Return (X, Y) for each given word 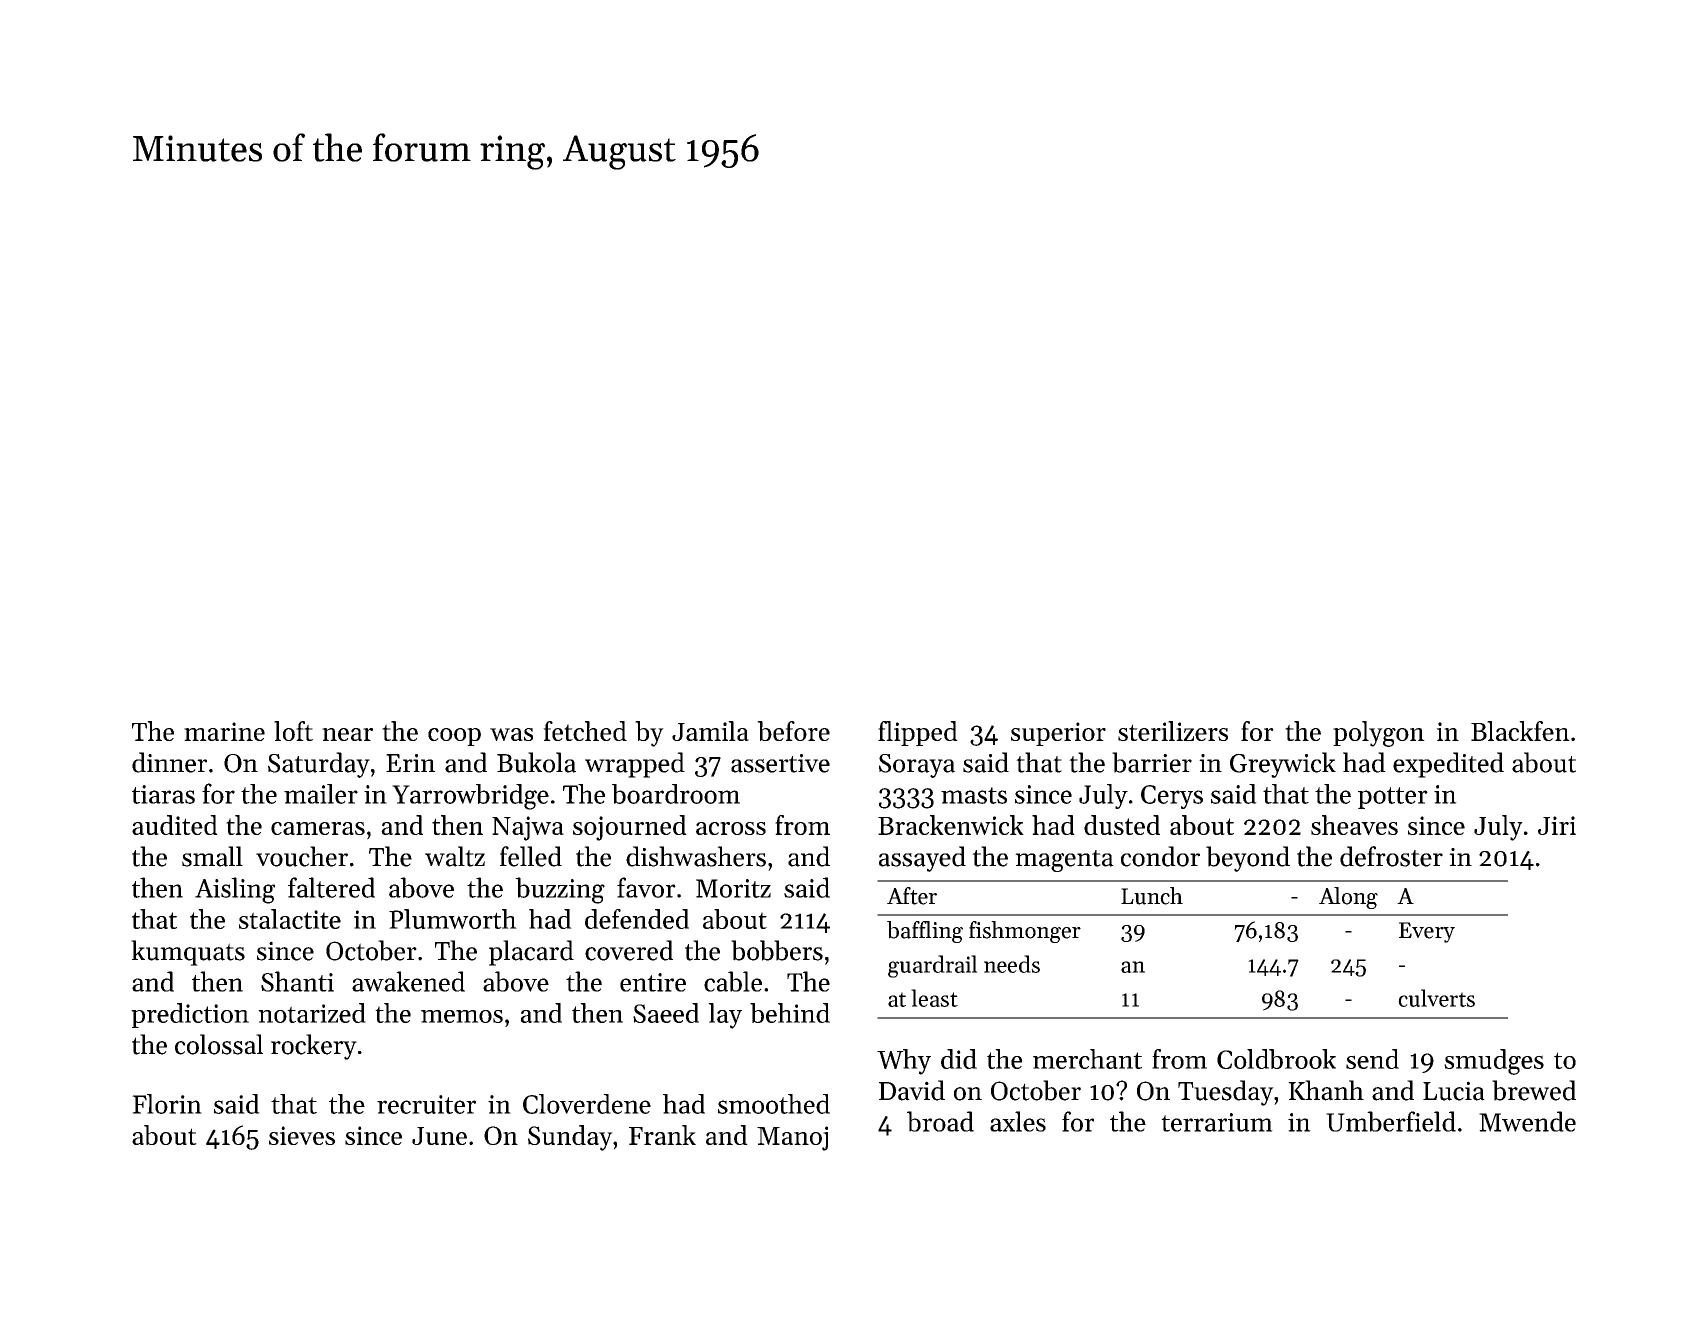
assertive (780, 763)
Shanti (297, 981)
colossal (219, 1044)
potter (1393, 798)
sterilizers (1173, 731)
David (912, 1090)
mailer (321, 794)
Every (1427, 932)
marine (224, 731)
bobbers (777, 950)
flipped (918, 733)
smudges (1494, 1062)
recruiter (426, 1104)
